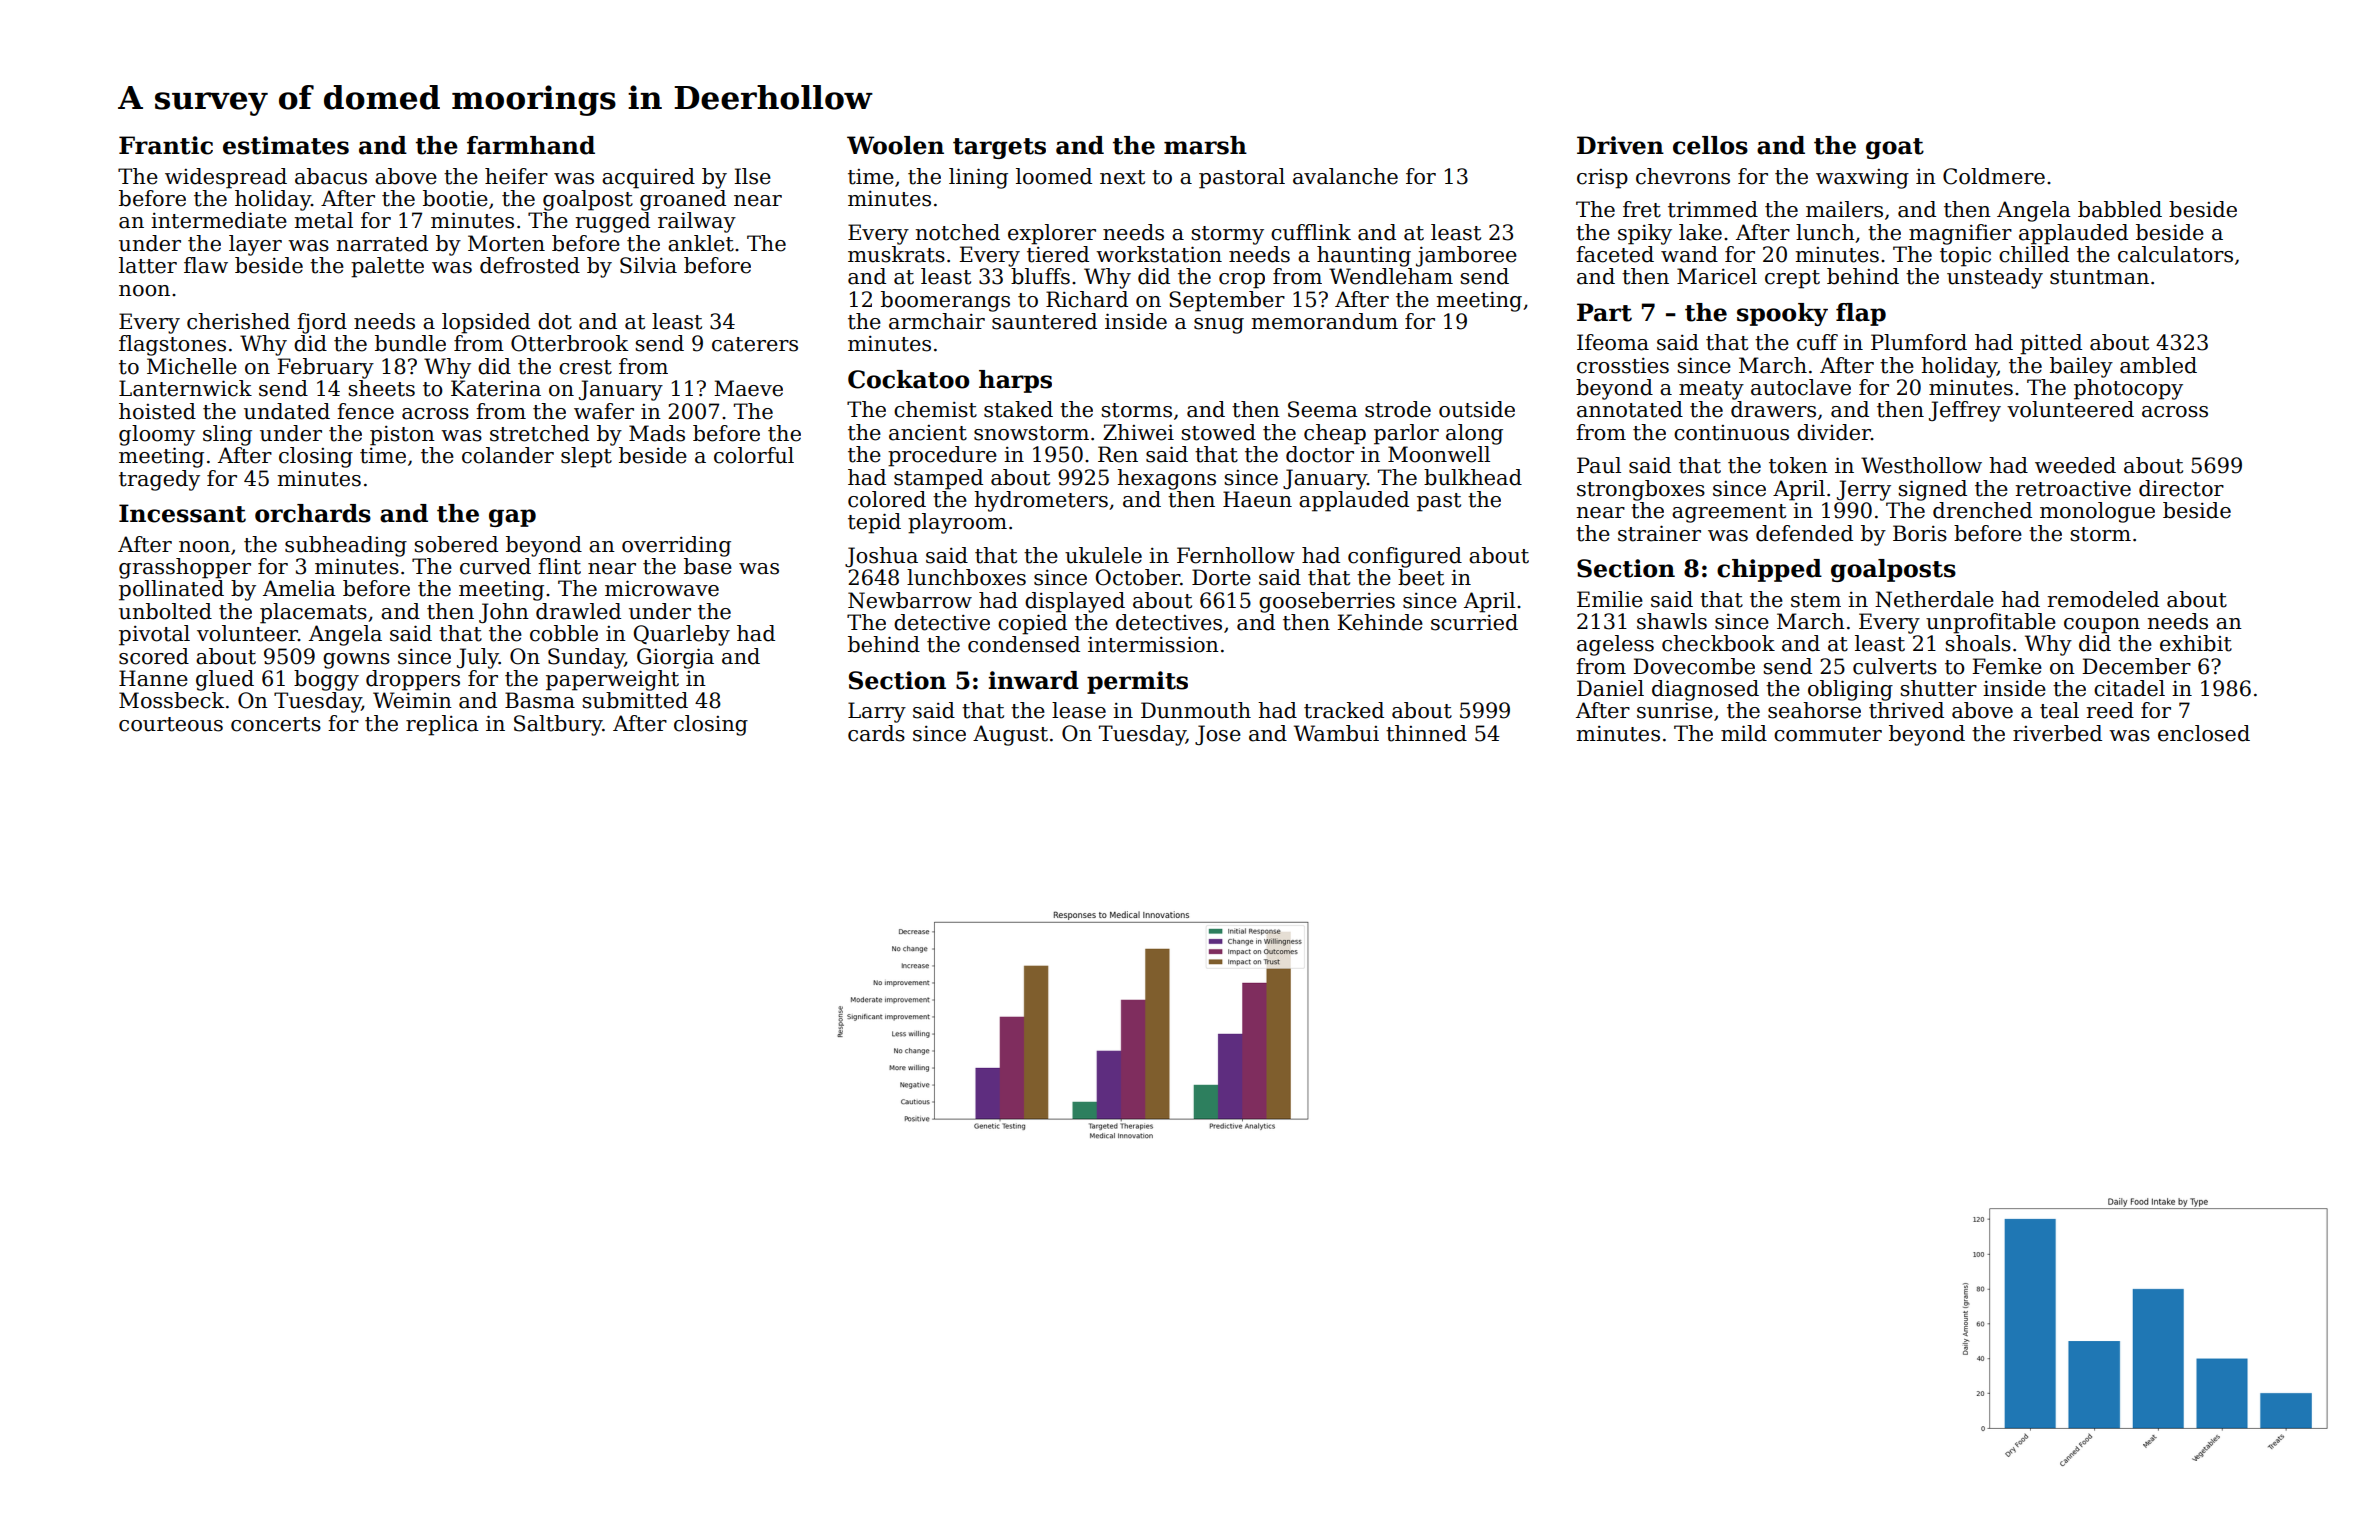 The height and width of the screenshot is (1540, 2380). What do you see at coordinates (895, 145) in the screenshot?
I see `Woolen` at bounding box center [895, 145].
